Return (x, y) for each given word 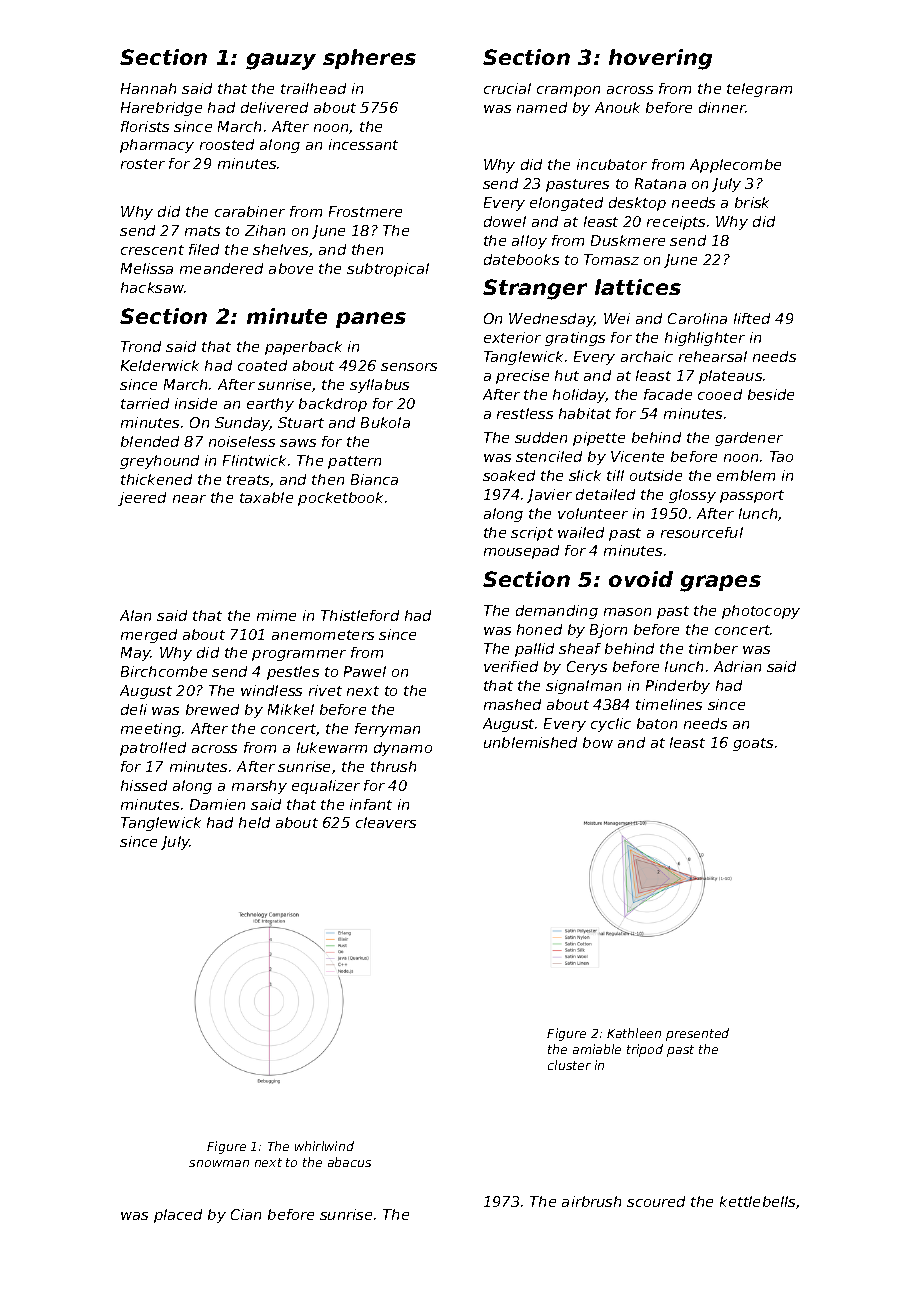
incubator (612, 164)
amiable (597, 1049)
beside (771, 394)
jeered (142, 499)
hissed (144, 785)
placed (178, 1216)
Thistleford (360, 615)
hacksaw (152, 287)
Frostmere (365, 211)
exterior (512, 337)
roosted (227, 144)
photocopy (761, 612)
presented (697, 1034)
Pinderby (678, 687)
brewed (212, 709)
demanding (557, 612)
